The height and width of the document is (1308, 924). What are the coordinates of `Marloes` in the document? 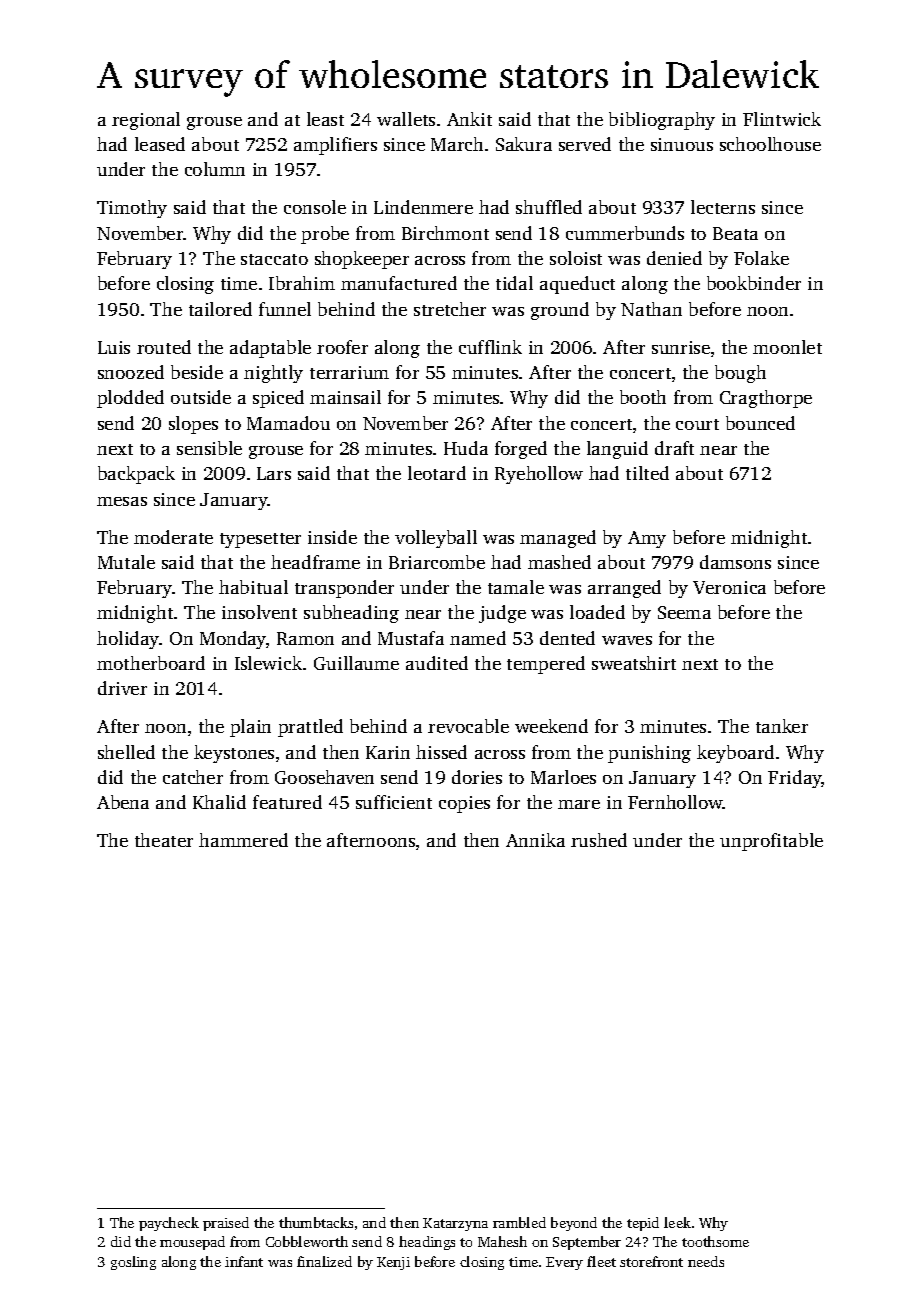 It's located at (563, 777).
